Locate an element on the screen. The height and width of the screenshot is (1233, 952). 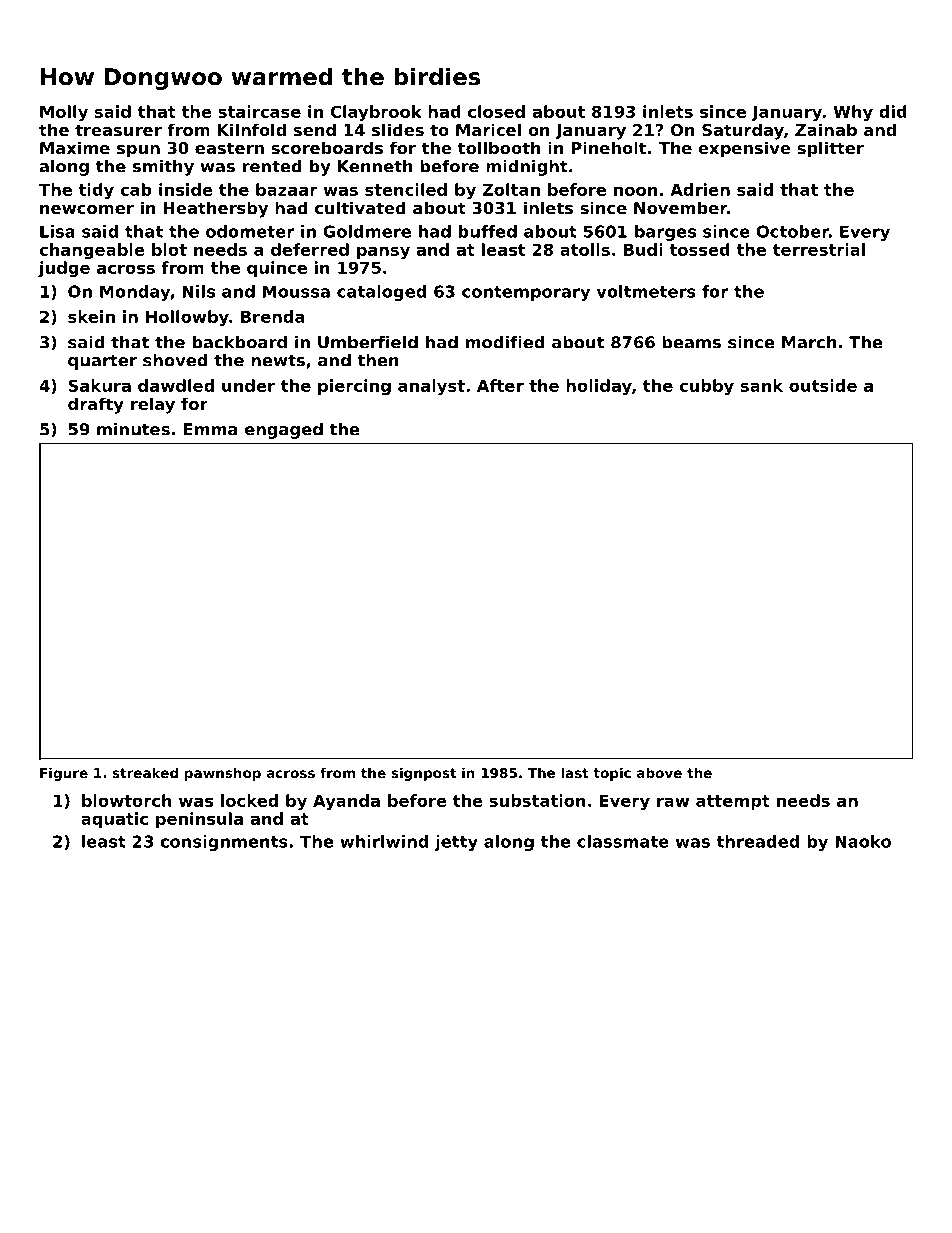
cubby is located at coordinates (706, 387).
